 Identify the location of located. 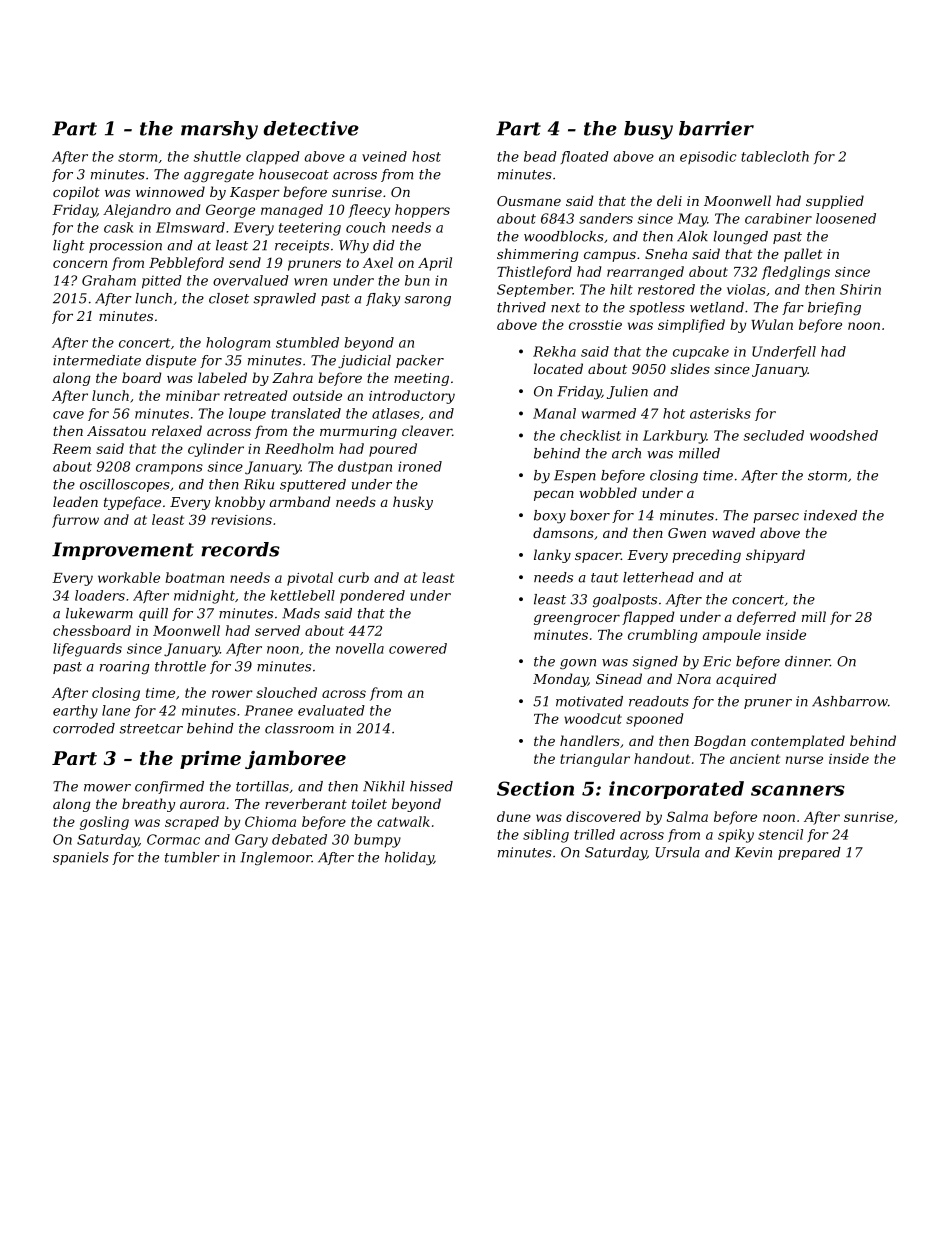
(558, 368).
